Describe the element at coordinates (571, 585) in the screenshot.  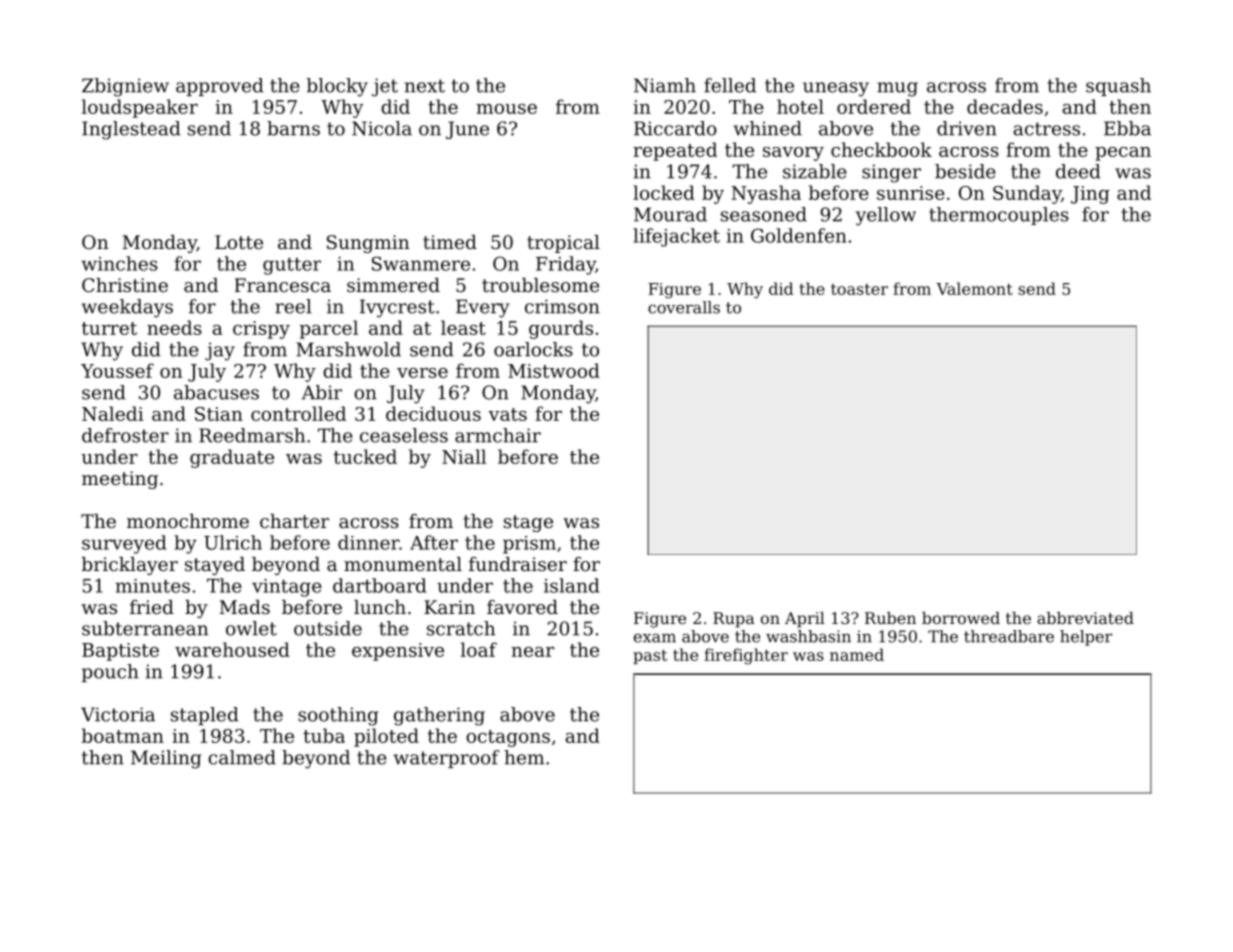
I see `island` at that location.
